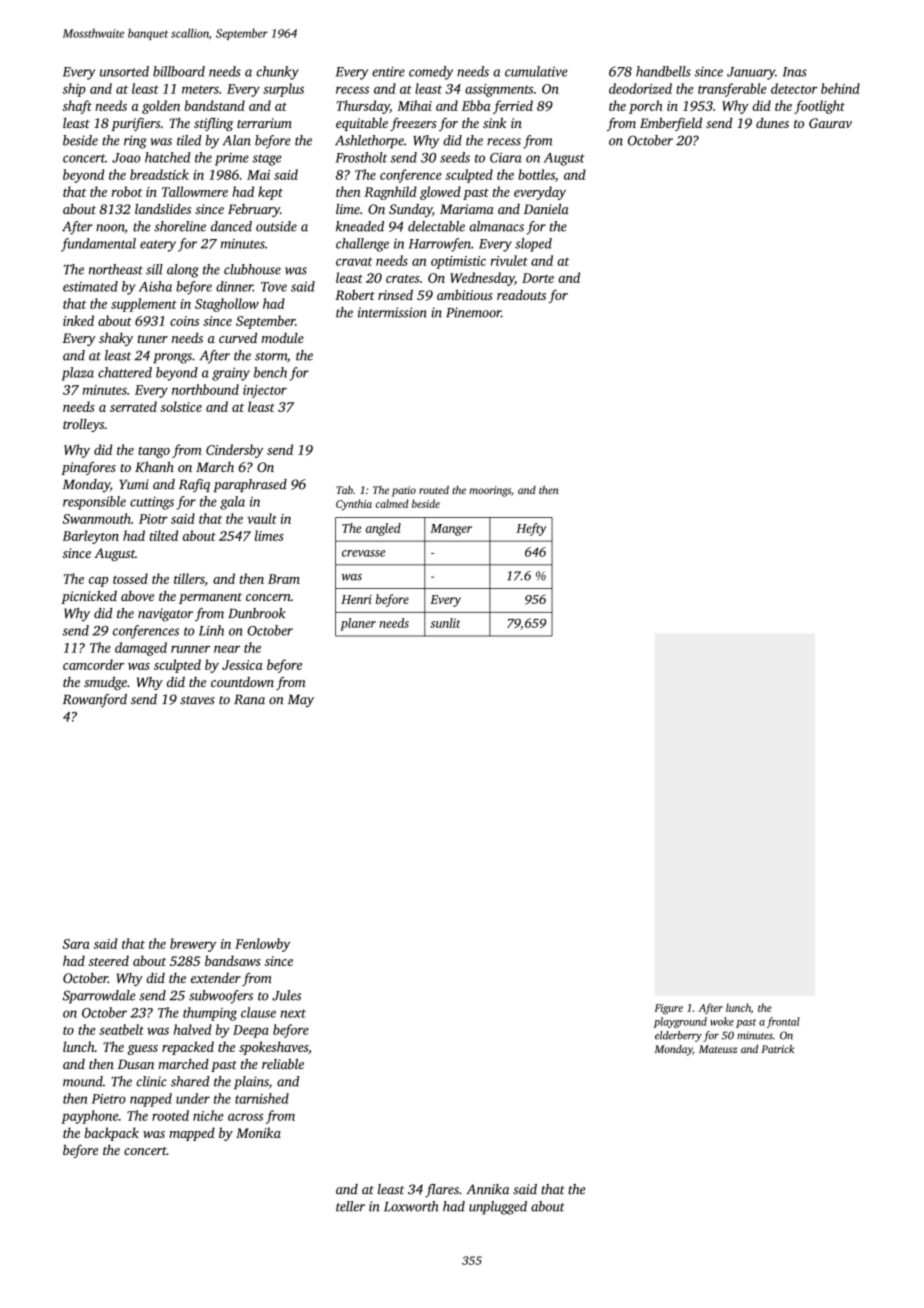  What do you see at coordinates (536, 71) in the screenshot?
I see `cumulative` at bounding box center [536, 71].
